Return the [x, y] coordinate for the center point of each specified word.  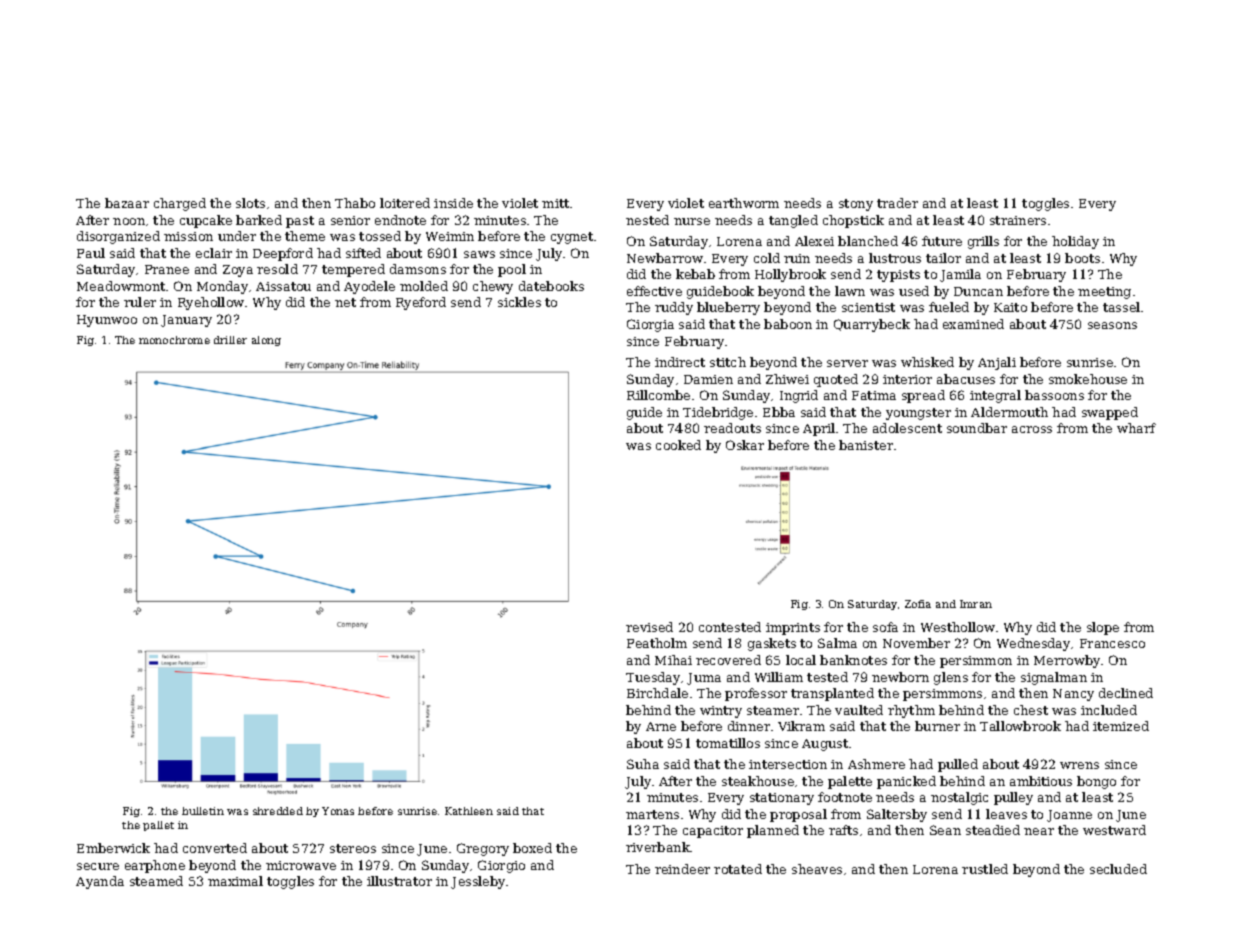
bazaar [127, 203]
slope [1103, 628]
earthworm [744, 203]
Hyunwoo [107, 321]
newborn [900, 677]
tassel [1121, 307]
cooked [678, 445]
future [942, 241]
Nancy [1073, 695]
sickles [519, 302]
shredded [278, 811]
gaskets [772, 644]
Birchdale [657, 693]
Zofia [918, 604]
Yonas [338, 811]
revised [649, 627]
